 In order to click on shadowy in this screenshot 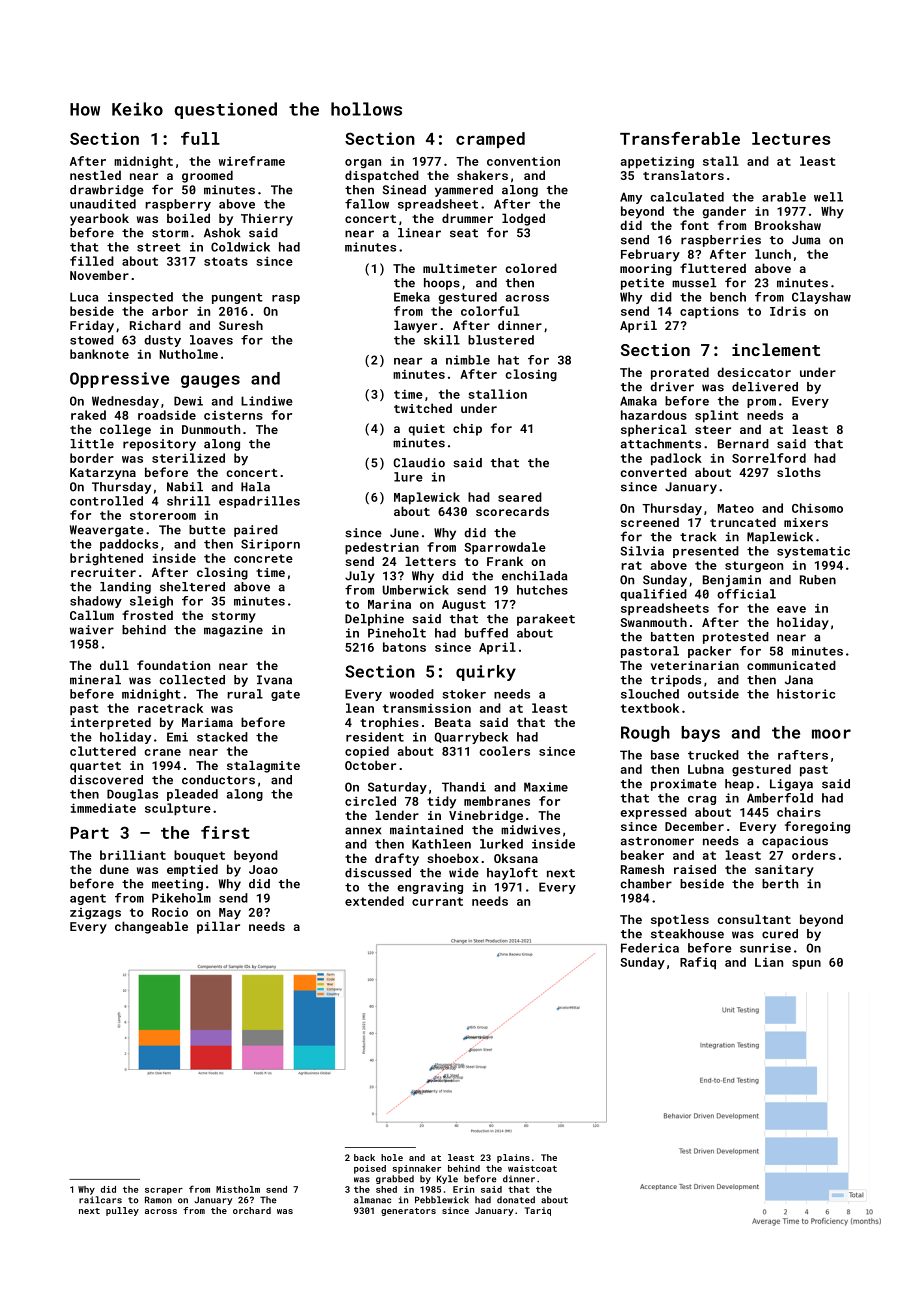, I will do `click(96, 602)`.
